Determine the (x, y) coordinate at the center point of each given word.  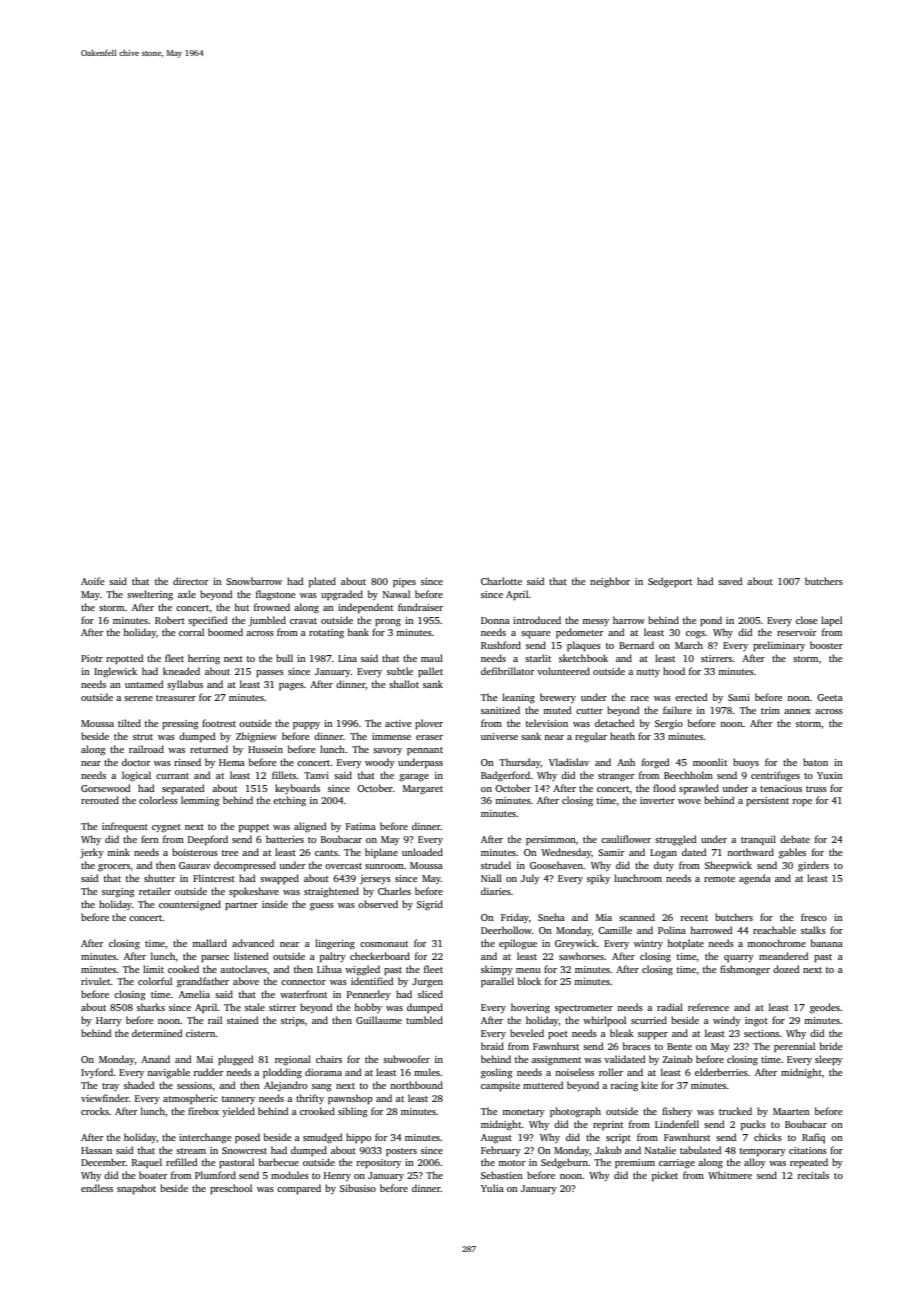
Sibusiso (358, 1188)
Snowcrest (244, 1150)
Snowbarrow (254, 581)
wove (689, 801)
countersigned (190, 905)
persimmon (551, 840)
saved (730, 581)
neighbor (610, 582)
